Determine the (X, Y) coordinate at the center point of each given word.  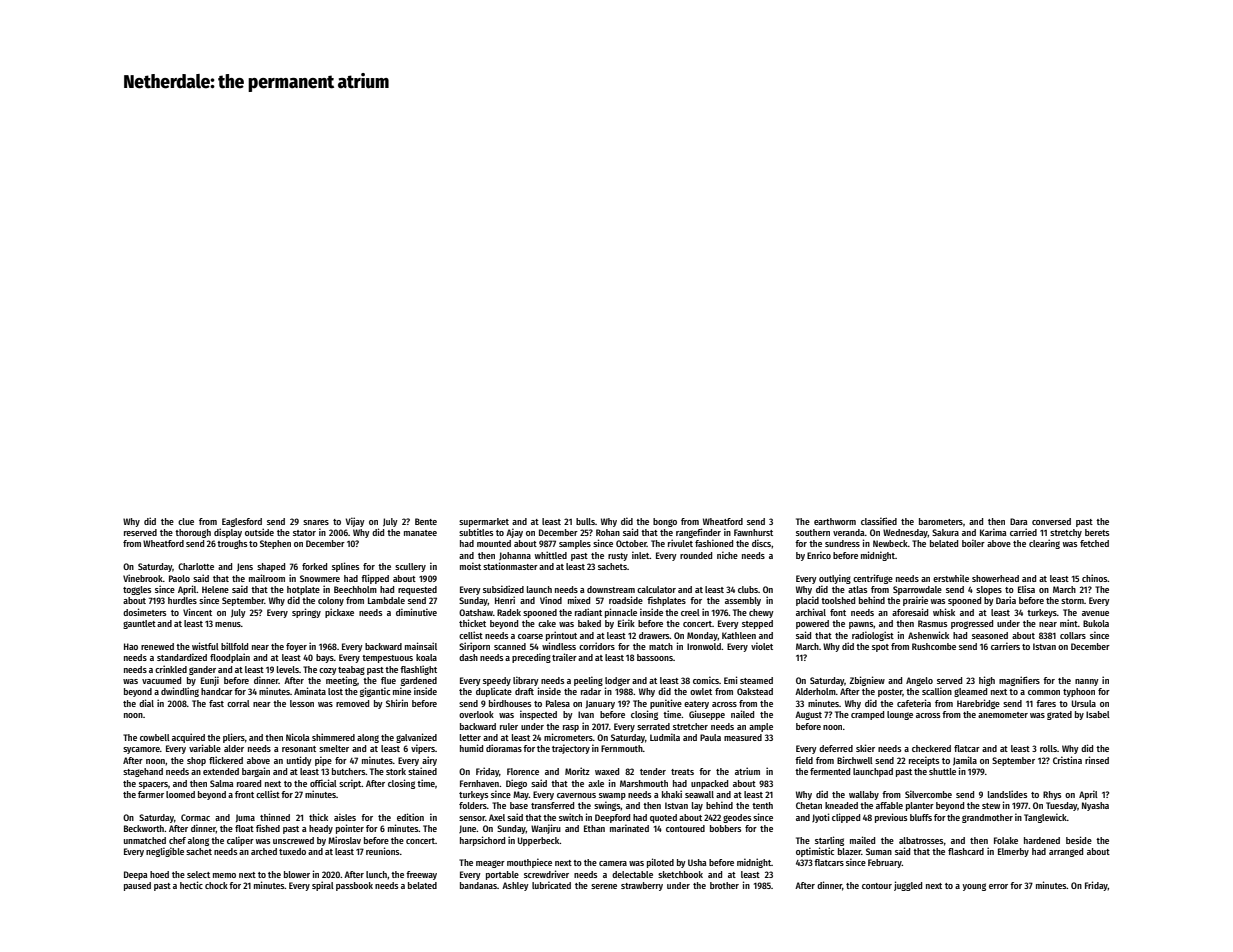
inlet (641, 555)
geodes (737, 818)
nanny (1087, 682)
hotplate (303, 590)
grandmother (987, 818)
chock (216, 885)
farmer (151, 794)
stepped (757, 624)
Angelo (919, 681)
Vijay (355, 522)
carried (1023, 532)
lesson (302, 703)
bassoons (655, 657)
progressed (972, 624)
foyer (296, 647)
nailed (742, 714)
